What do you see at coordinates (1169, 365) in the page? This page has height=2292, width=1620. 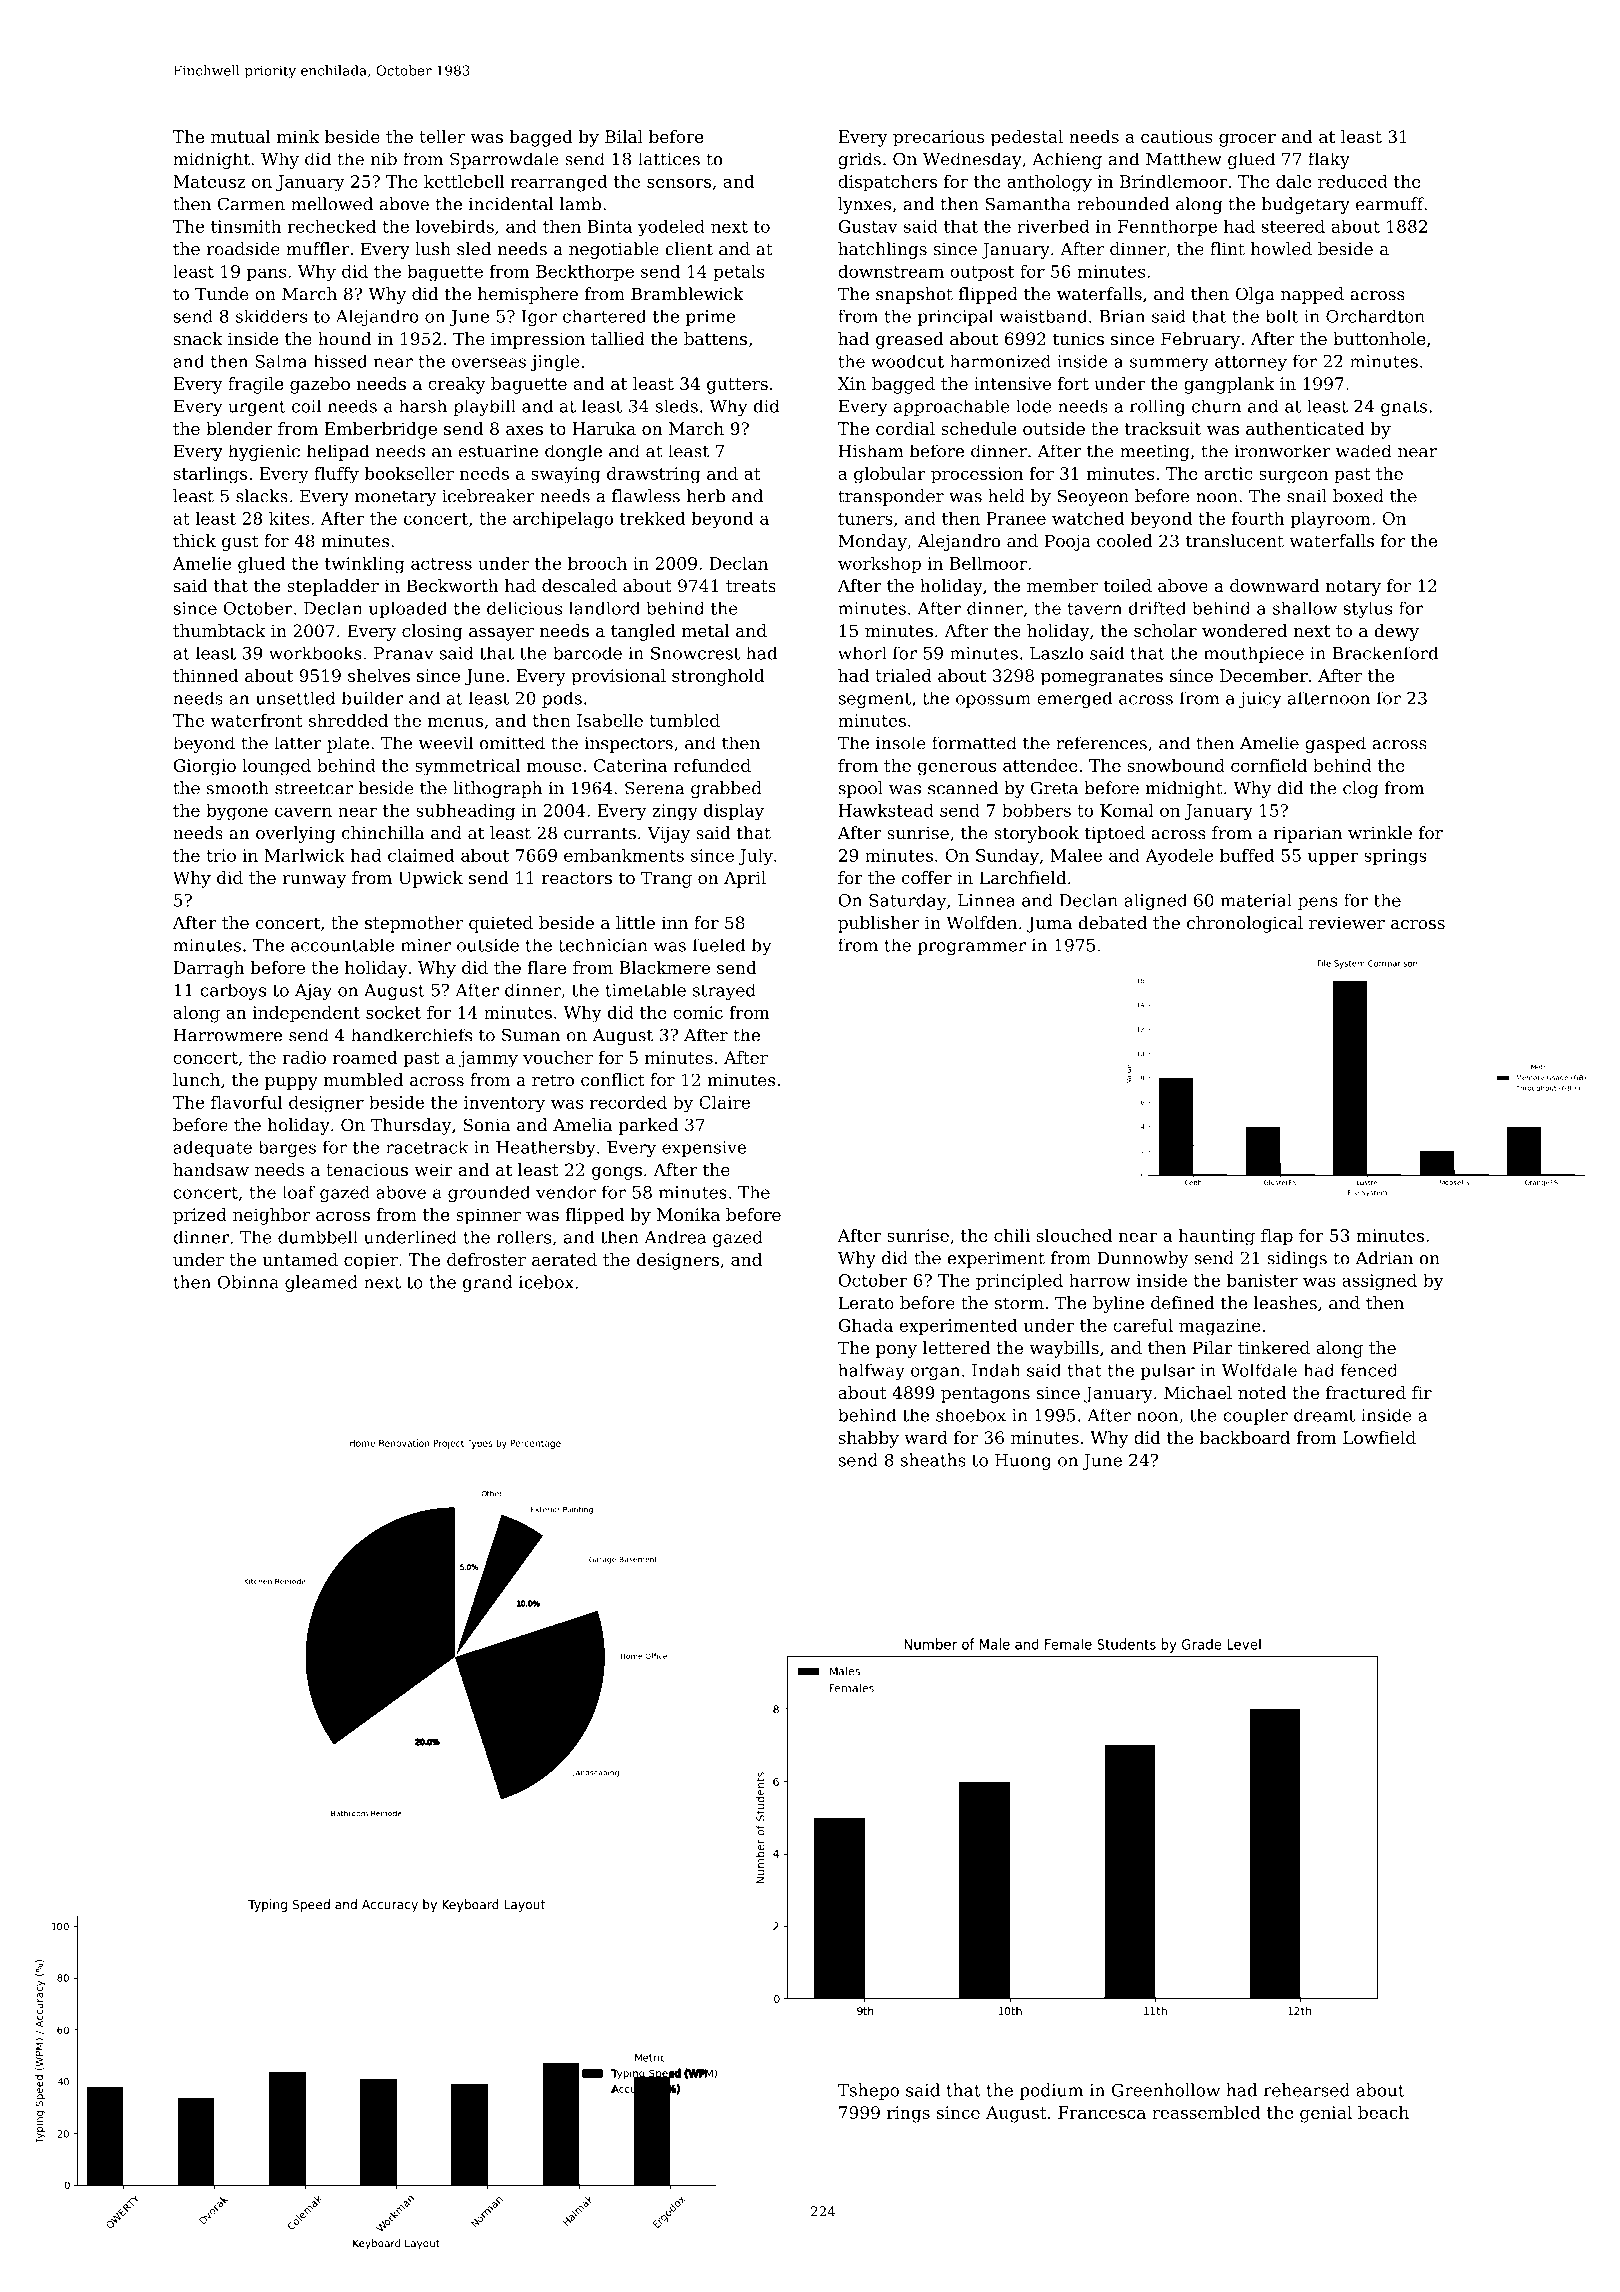 I see `summery` at bounding box center [1169, 365].
